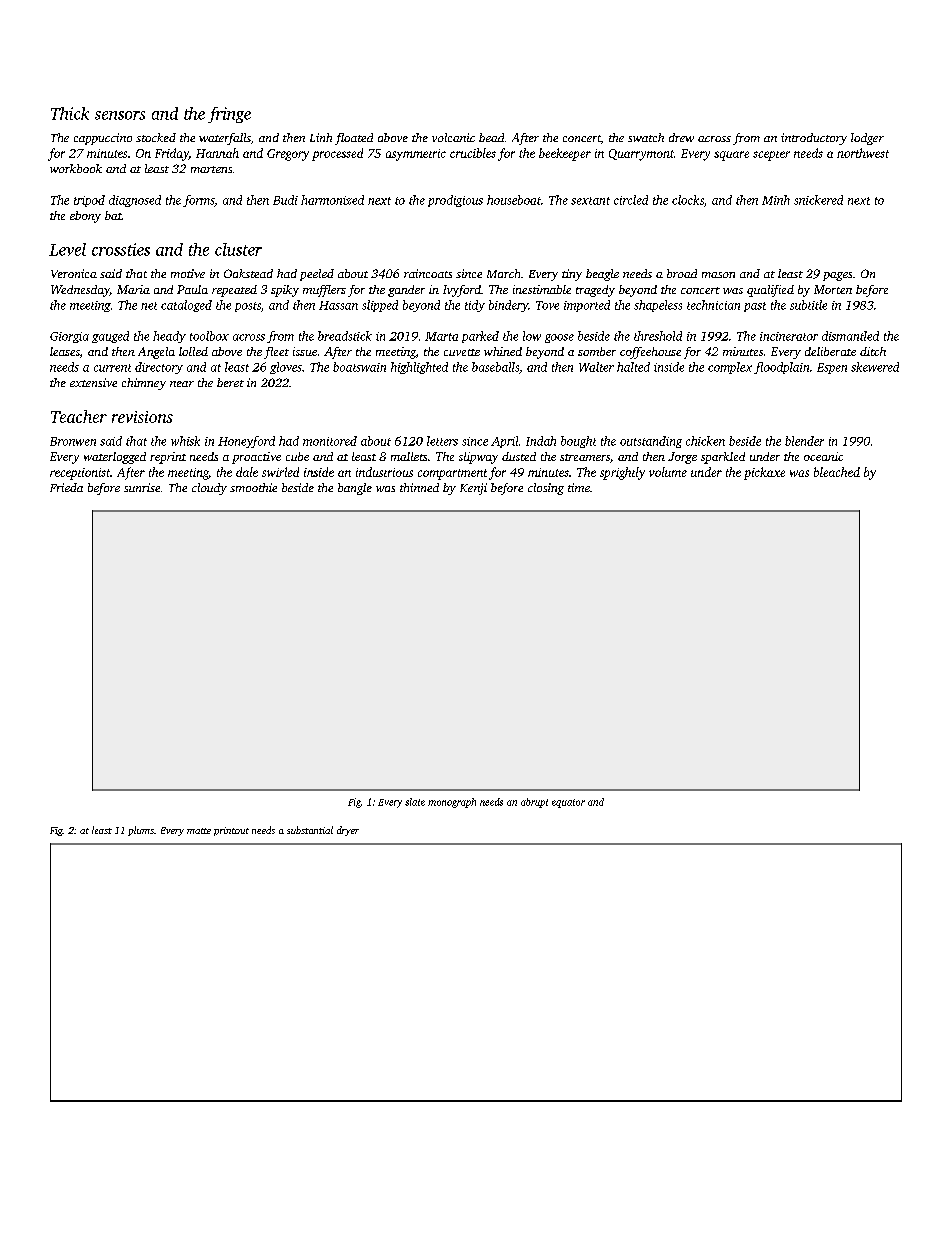 The height and width of the screenshot is (1233, 952). I want to click on bleached, so click(837, 472).
